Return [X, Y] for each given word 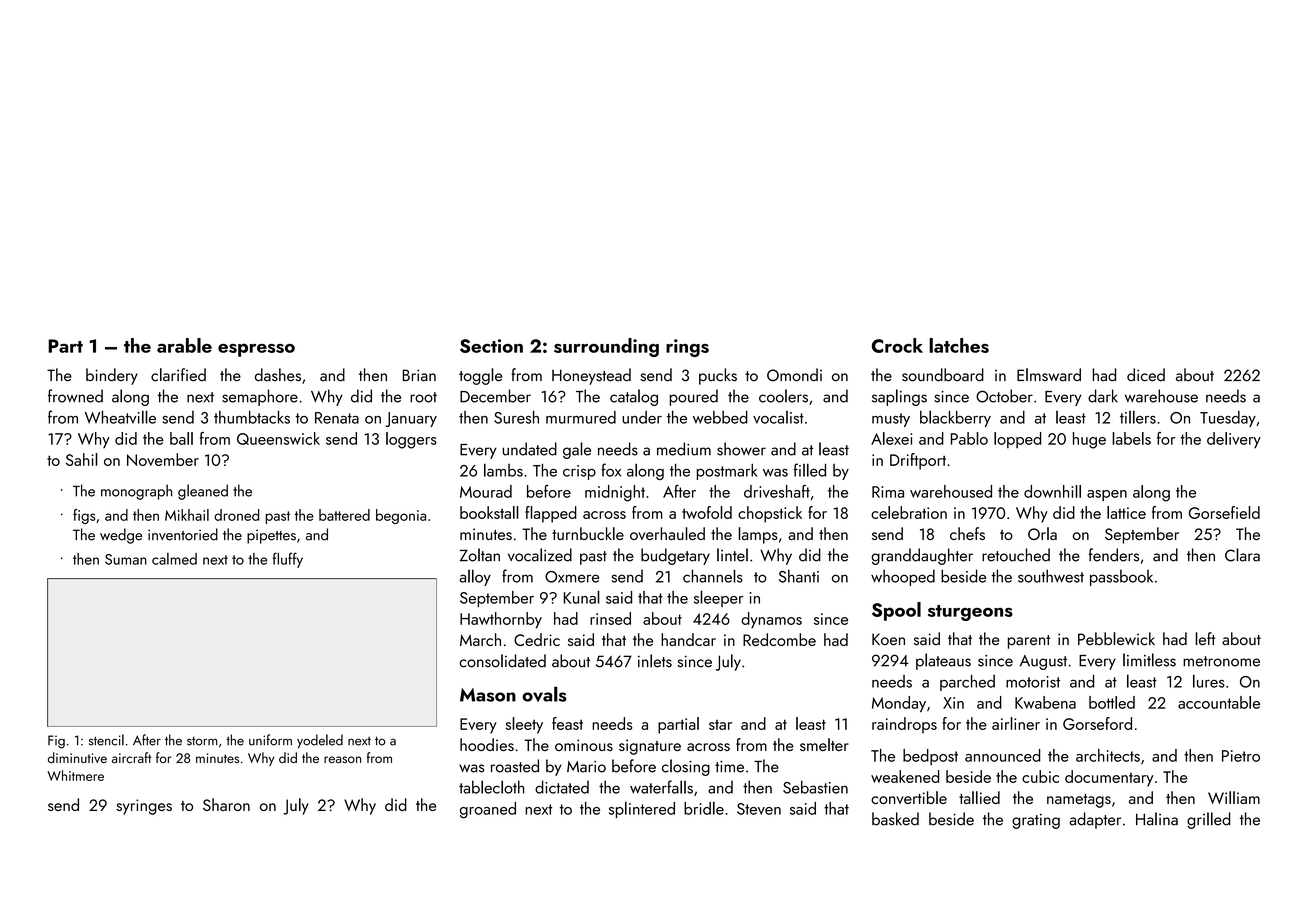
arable [184, 345]
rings [687, 348]
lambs [503, 470]
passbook [1121, 577]
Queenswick [278, 438]
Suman [126, 559]
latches [959, 345]
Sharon [226, 804]
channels [713, 576]
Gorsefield [1224, 512]
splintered [642, 809]
